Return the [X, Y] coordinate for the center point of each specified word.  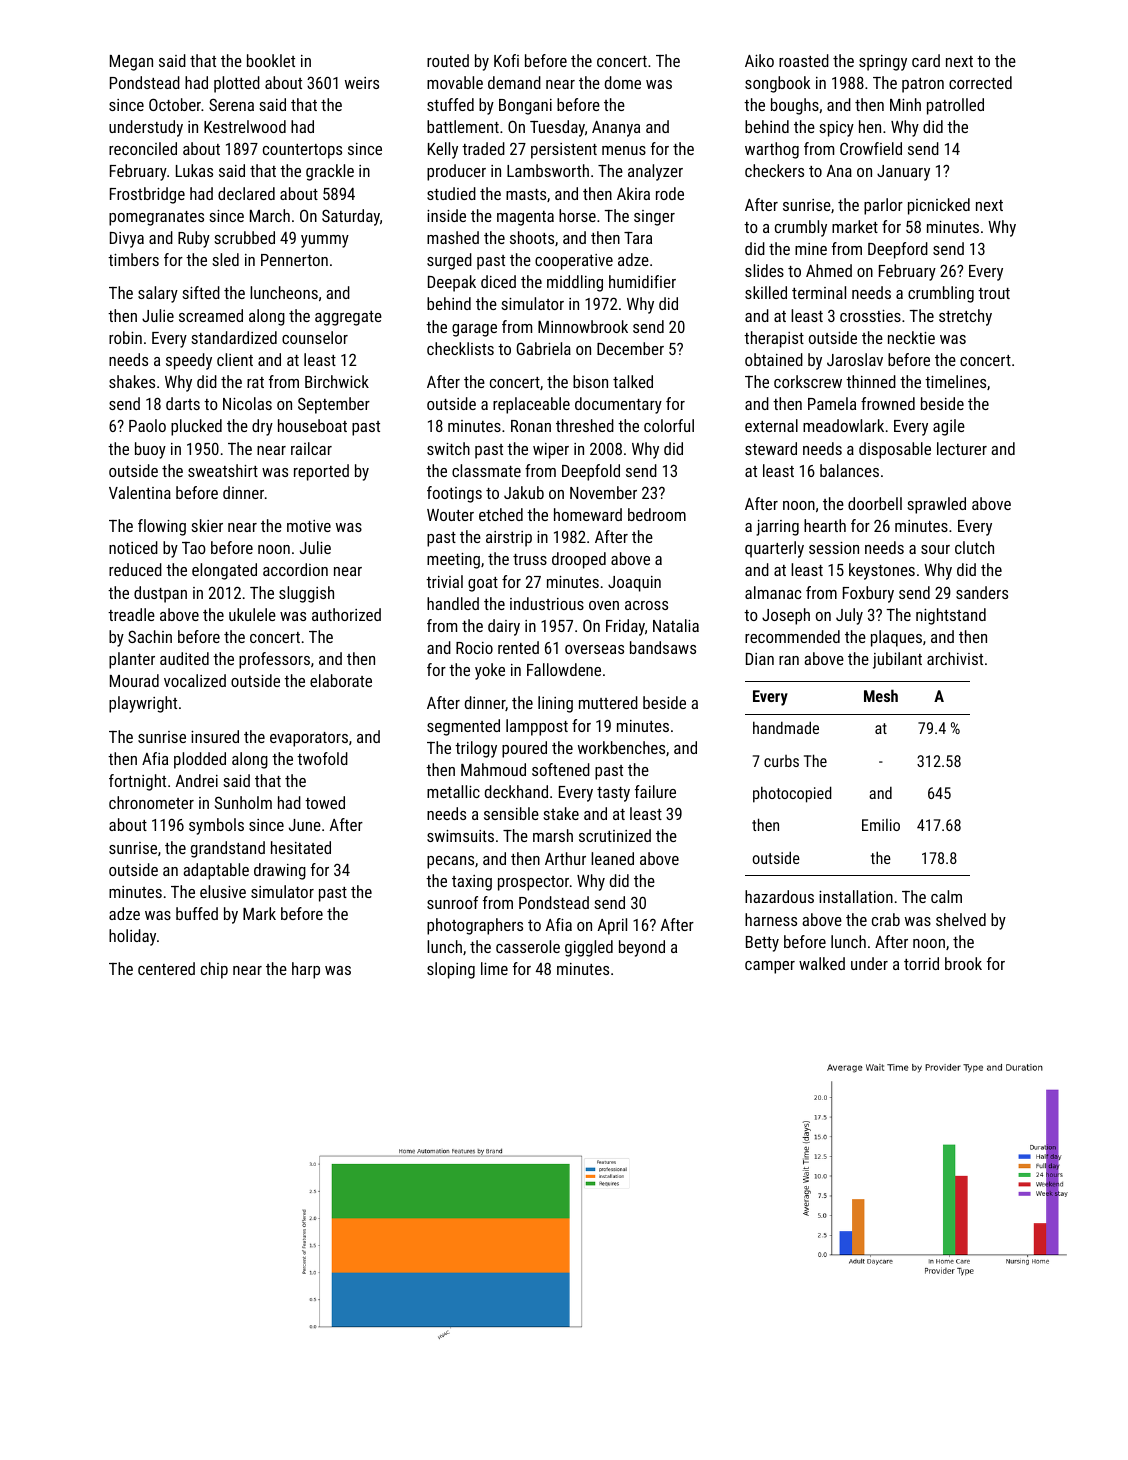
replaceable [531, 405]
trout [994, 293]
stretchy [965, 317]
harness [771, 919]
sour [935, 549]
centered [166, 968]
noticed [133, 547]
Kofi [506, 60]
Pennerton [294, 260]
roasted [804, 60]
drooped [579, 560]
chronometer [151, 802]
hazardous [779, 896]
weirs [362, 83]
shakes [132, 381]
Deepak [452, 283]
